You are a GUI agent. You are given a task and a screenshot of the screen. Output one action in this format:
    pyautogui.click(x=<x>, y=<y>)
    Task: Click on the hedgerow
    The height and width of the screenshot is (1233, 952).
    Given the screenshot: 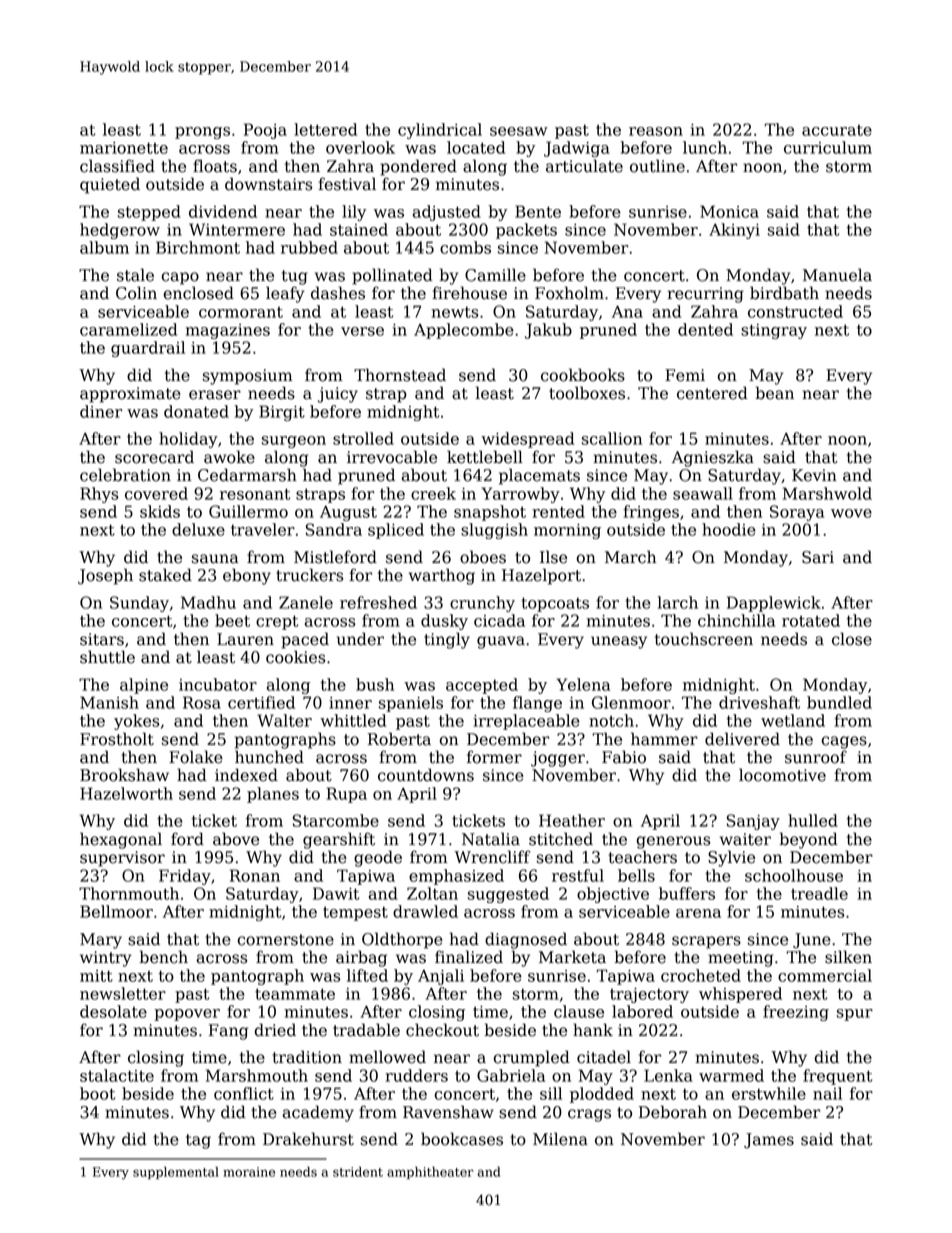 What is the action you would take?
    pyautogui.click(x=120, y=231)
